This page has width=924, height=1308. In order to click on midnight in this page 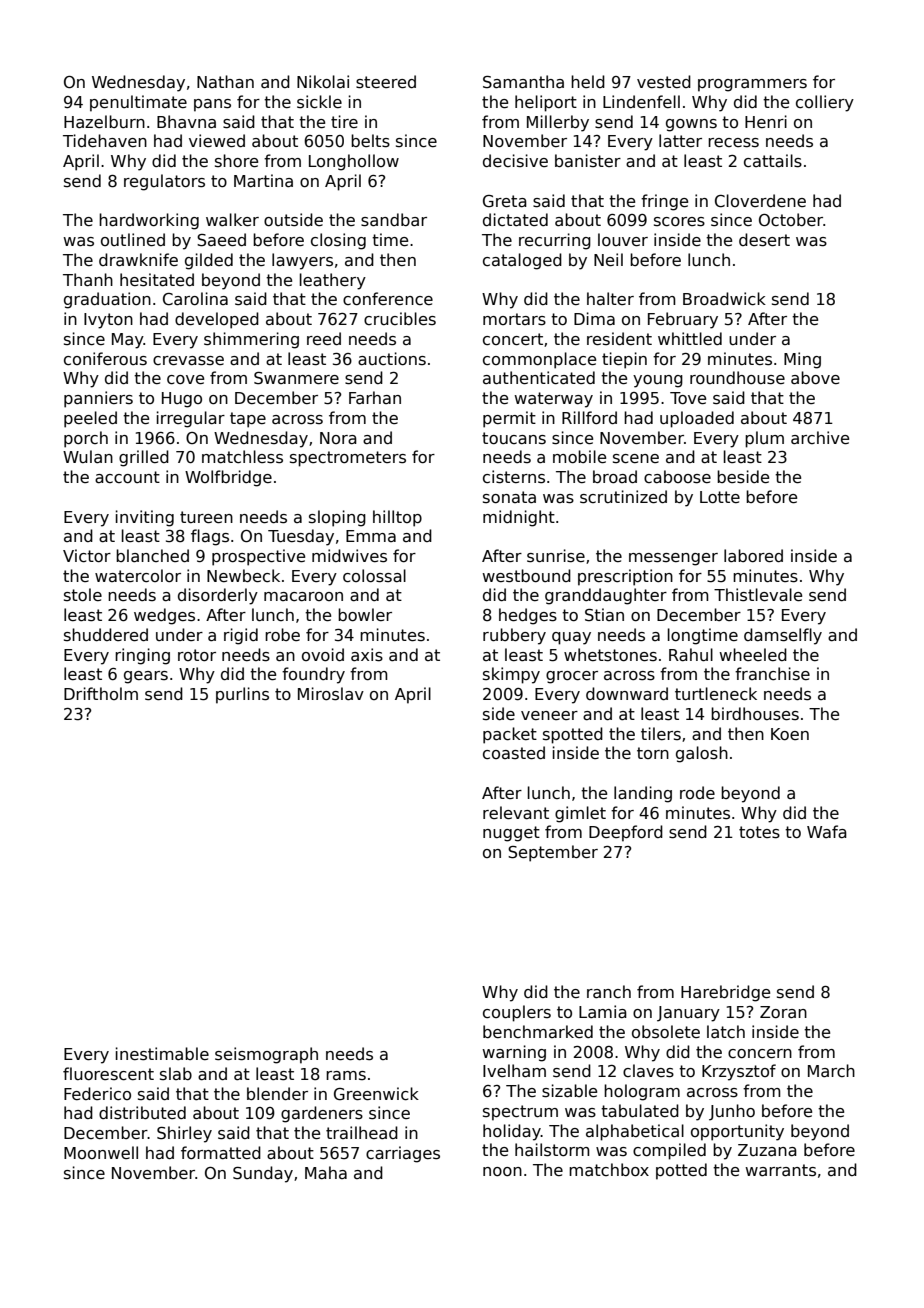, I will do `click(519, 518)`.
